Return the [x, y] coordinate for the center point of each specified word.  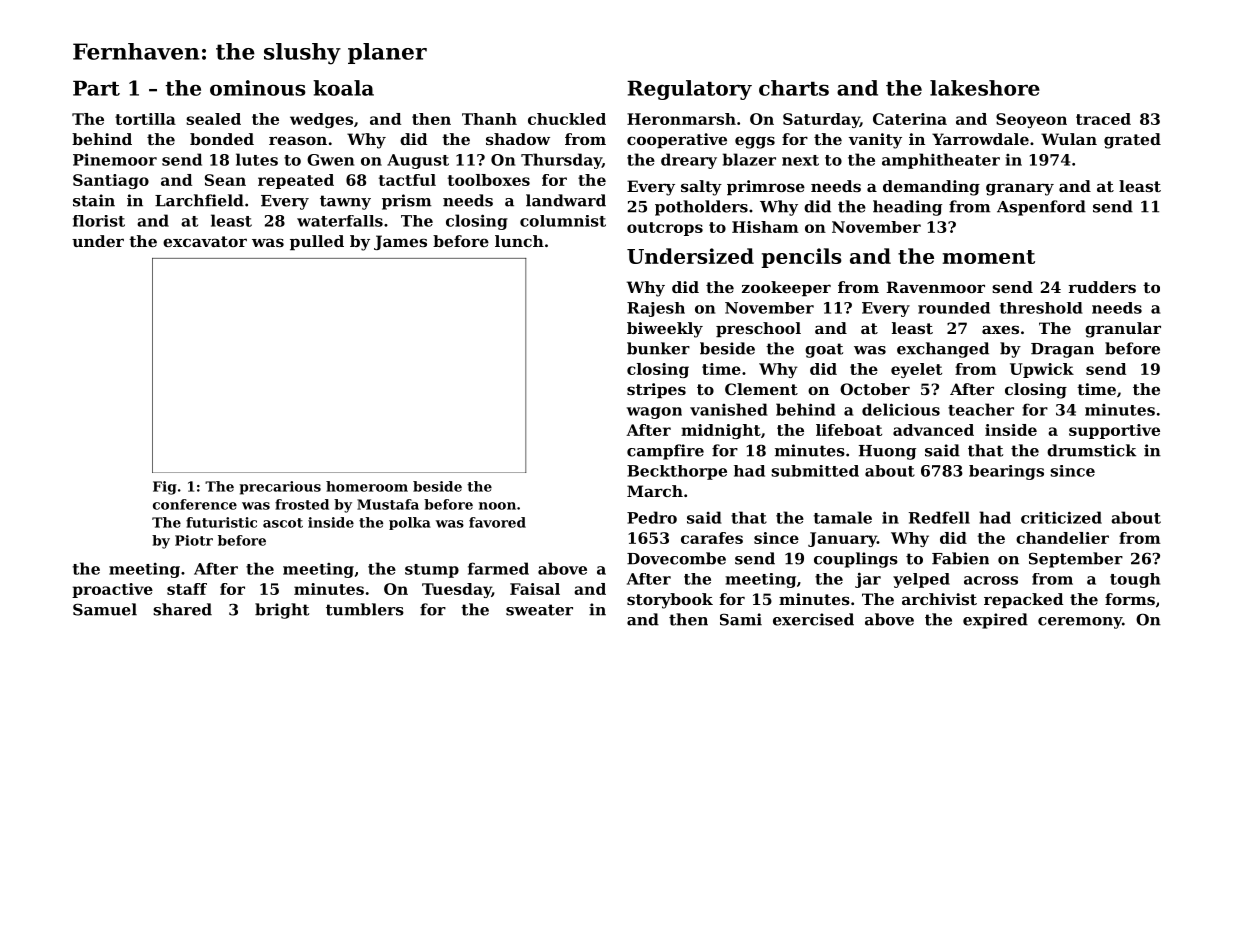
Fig [165, 488]
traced [1103, 119]
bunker [658, 348]
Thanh [489, 119]
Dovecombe [676, 558]
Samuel [105, 609]
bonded [222, 139]
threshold [1041, 308]
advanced [933, 430]
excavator [205, 241]
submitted [815, 471]
